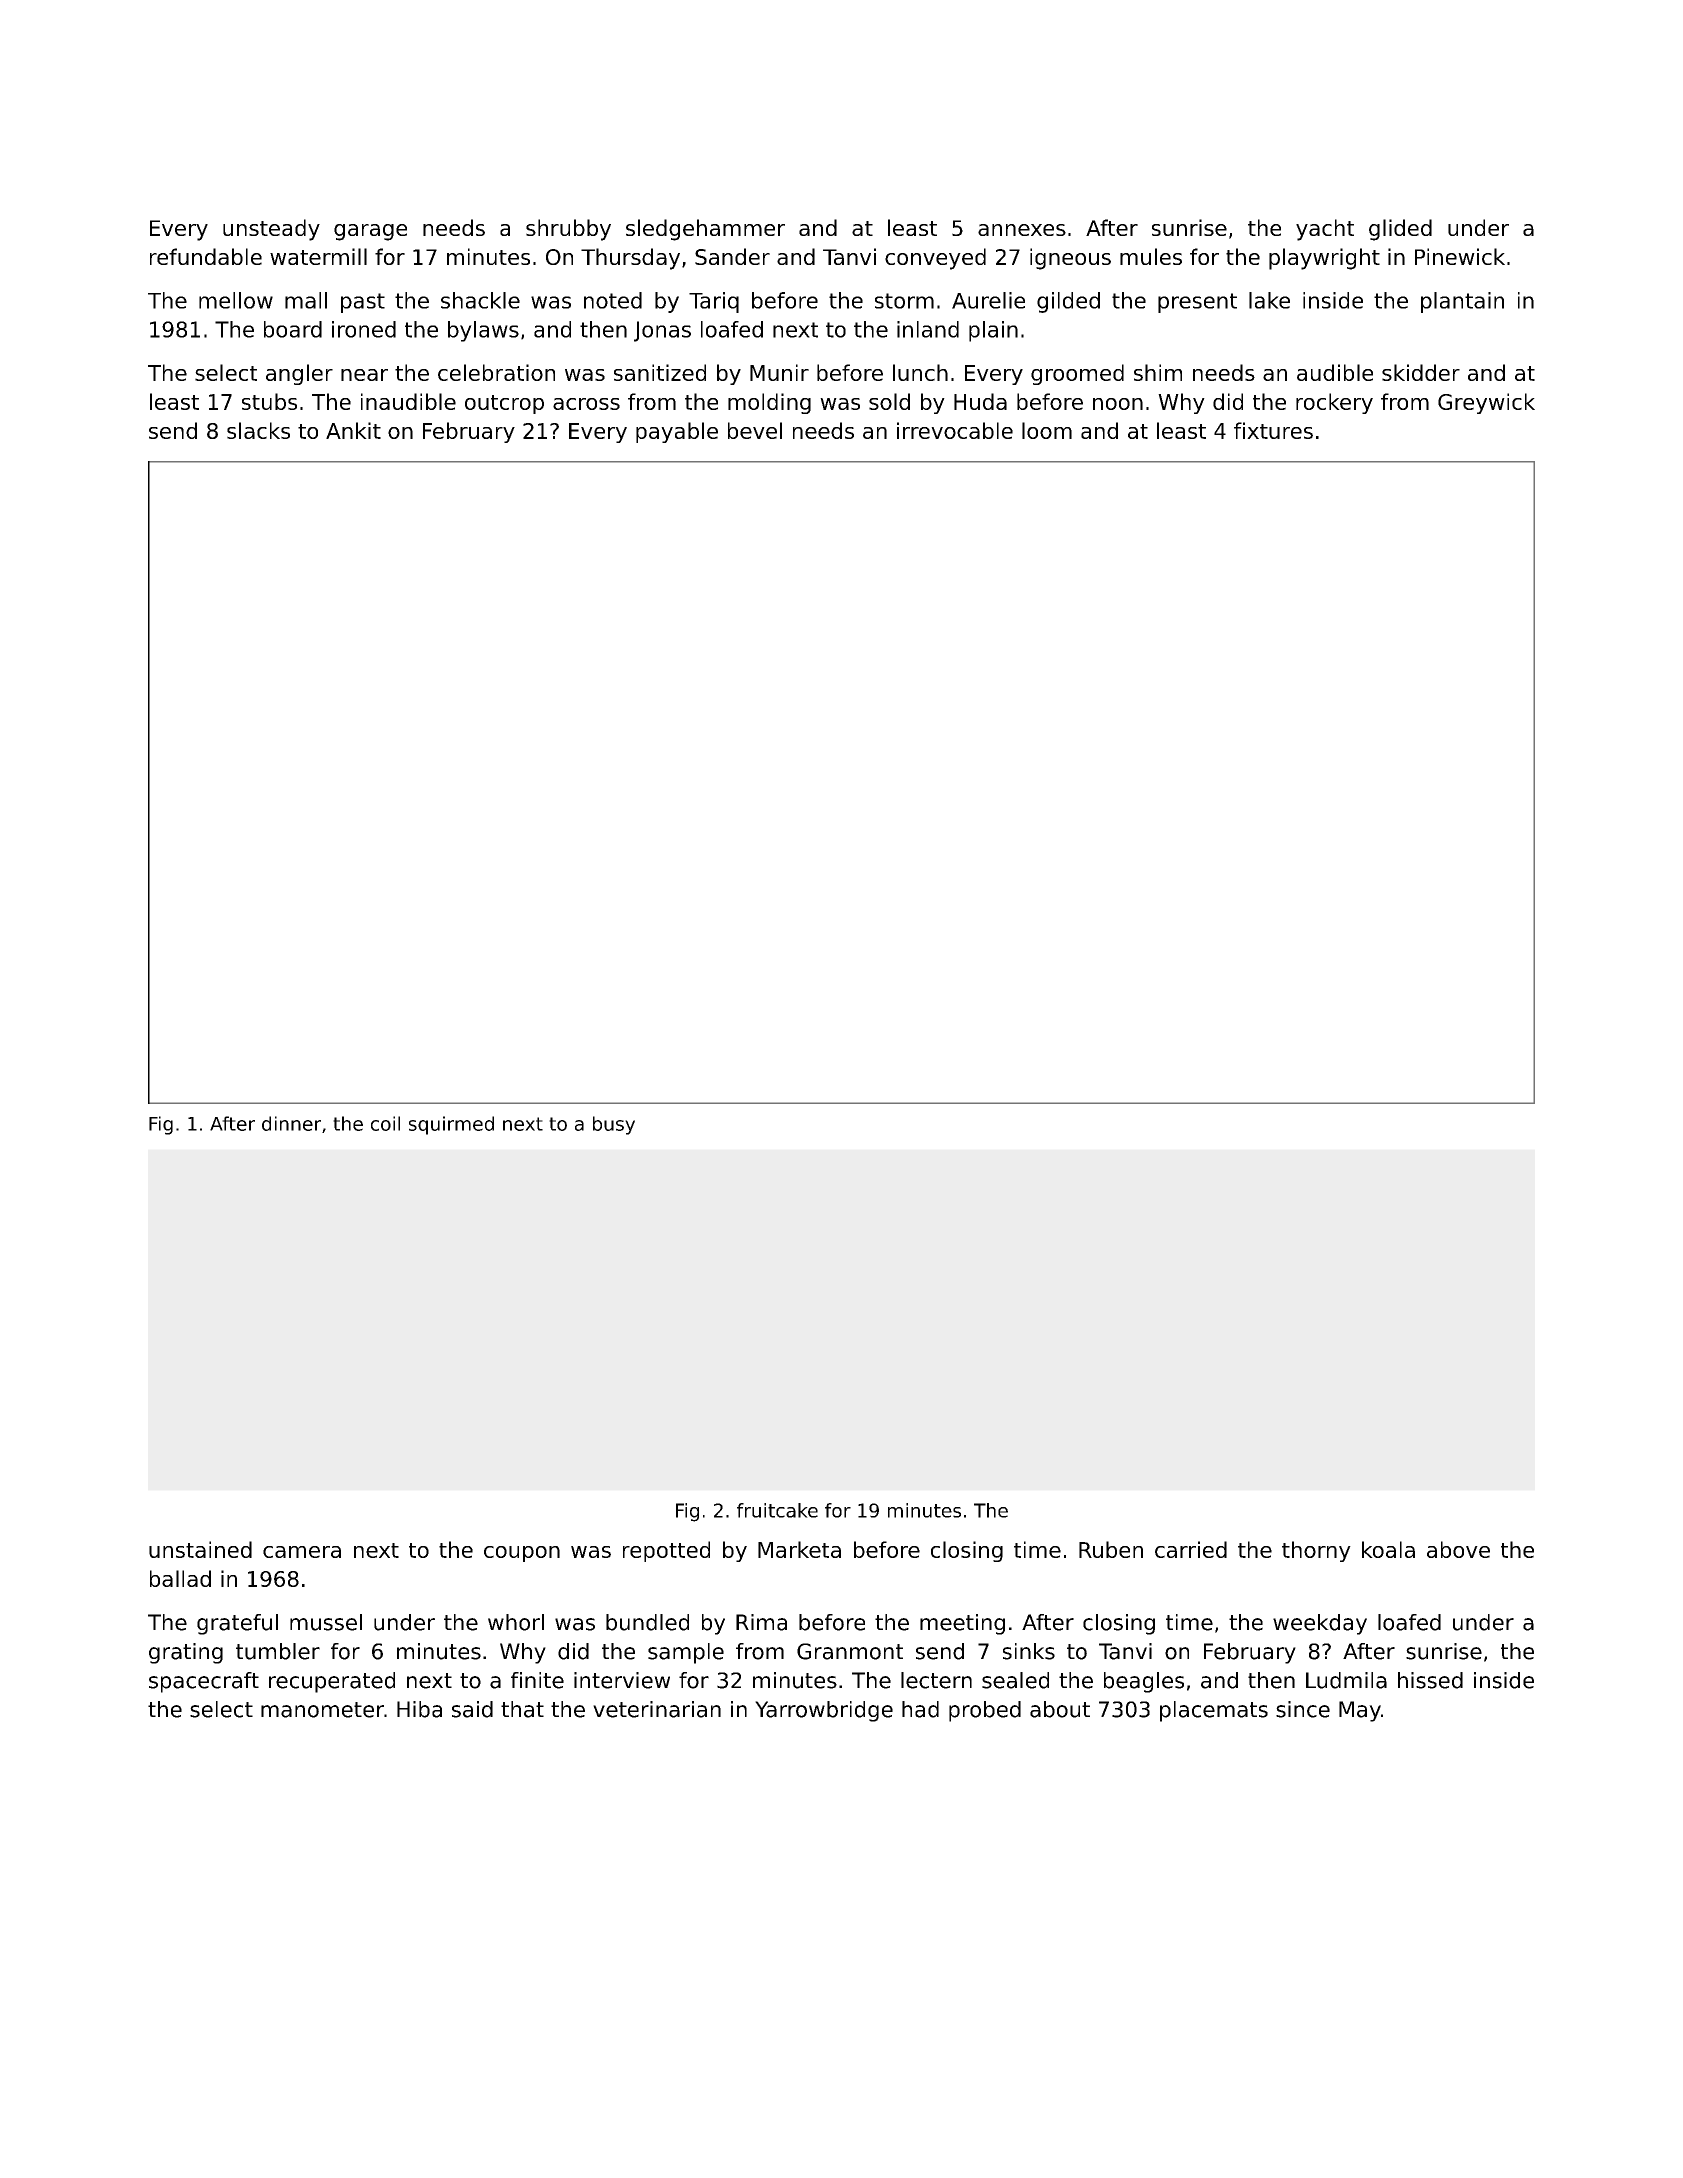  I want to click on unstained, so click(200, 1549).
